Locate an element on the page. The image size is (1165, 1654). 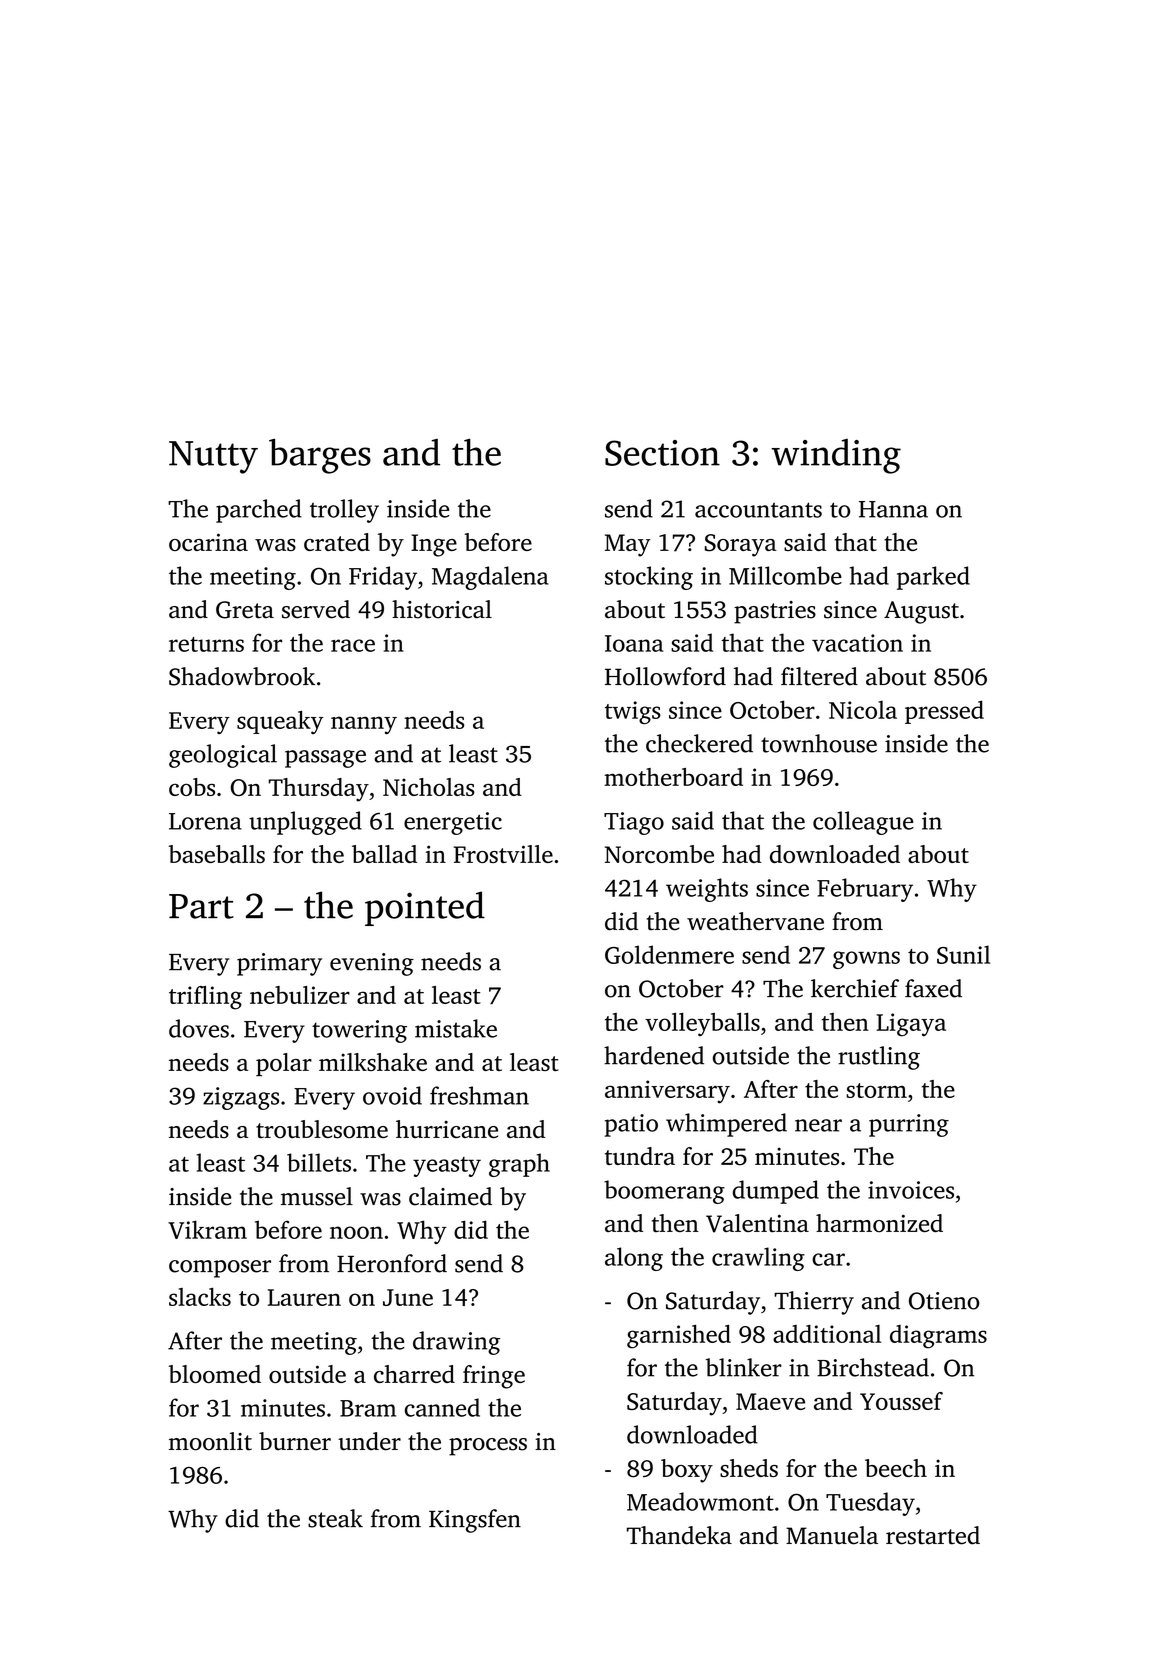
burner is located at coordinates (295, 1441).
